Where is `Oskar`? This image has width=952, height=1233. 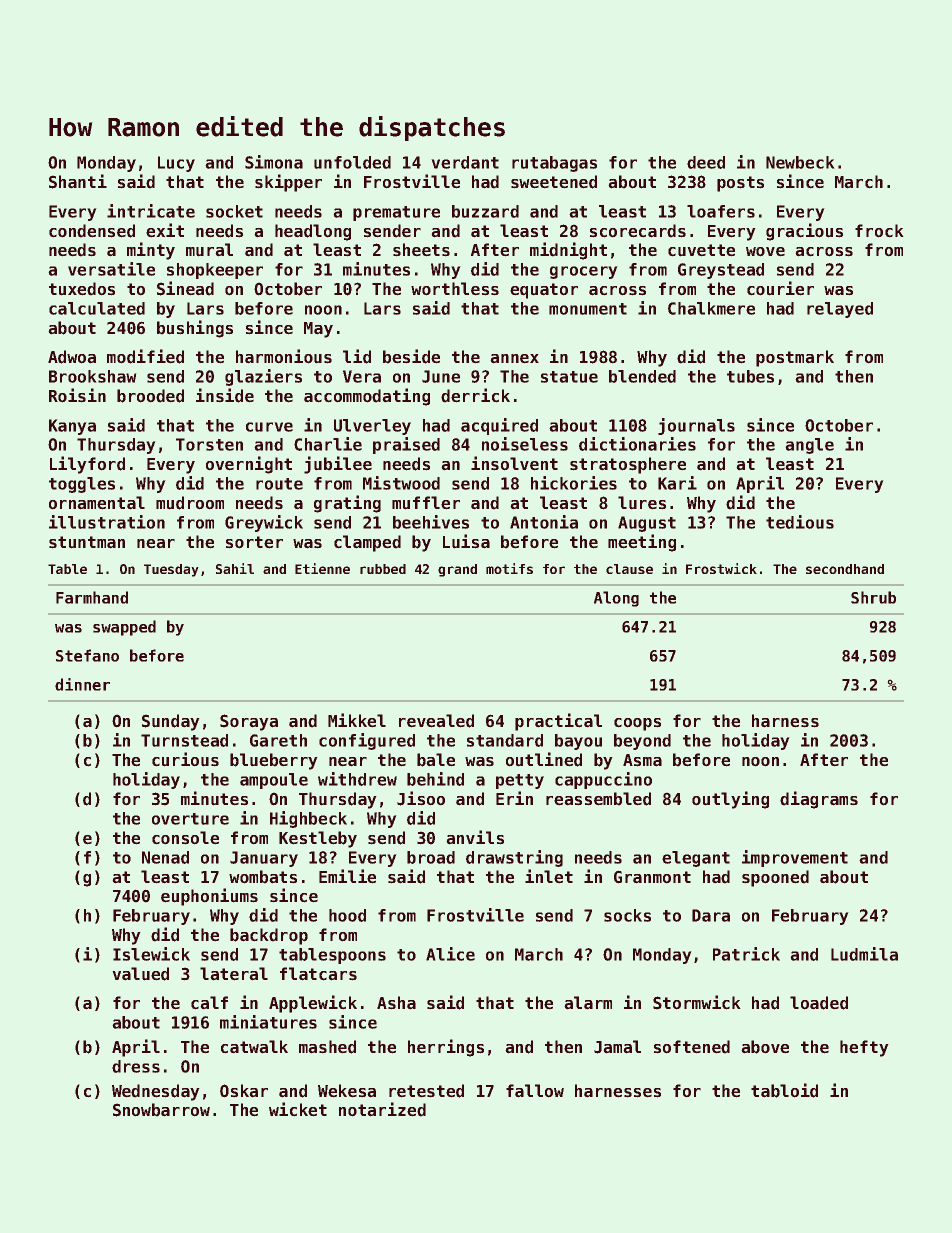 Oskar is located at coordinates (244, 1091).
